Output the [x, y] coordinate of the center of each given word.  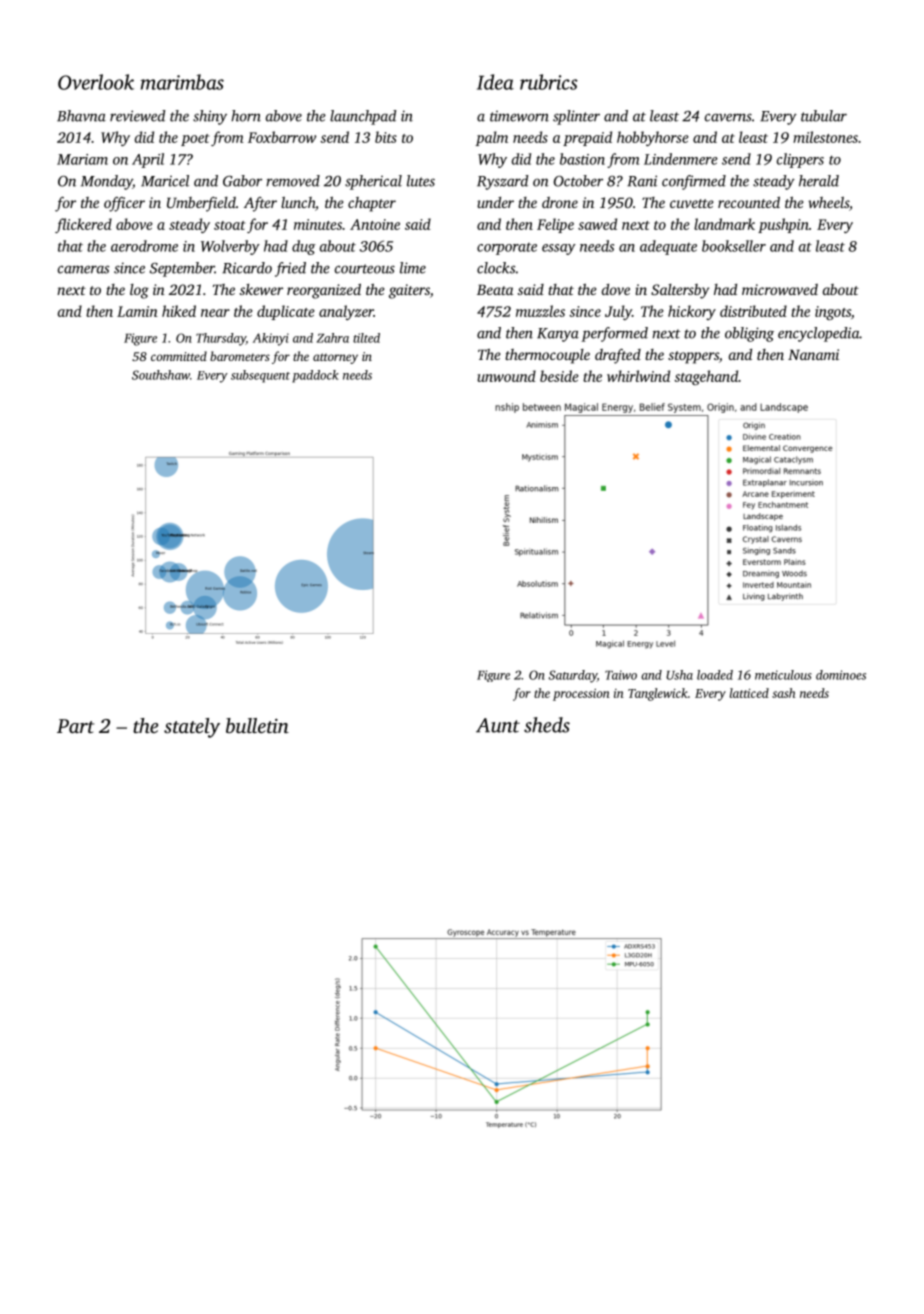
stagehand [706, 377]
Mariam [82, 159]
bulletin [257, 725]
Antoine [375, 224]
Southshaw [161, 375]
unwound [506, 376]
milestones [825, 137]
